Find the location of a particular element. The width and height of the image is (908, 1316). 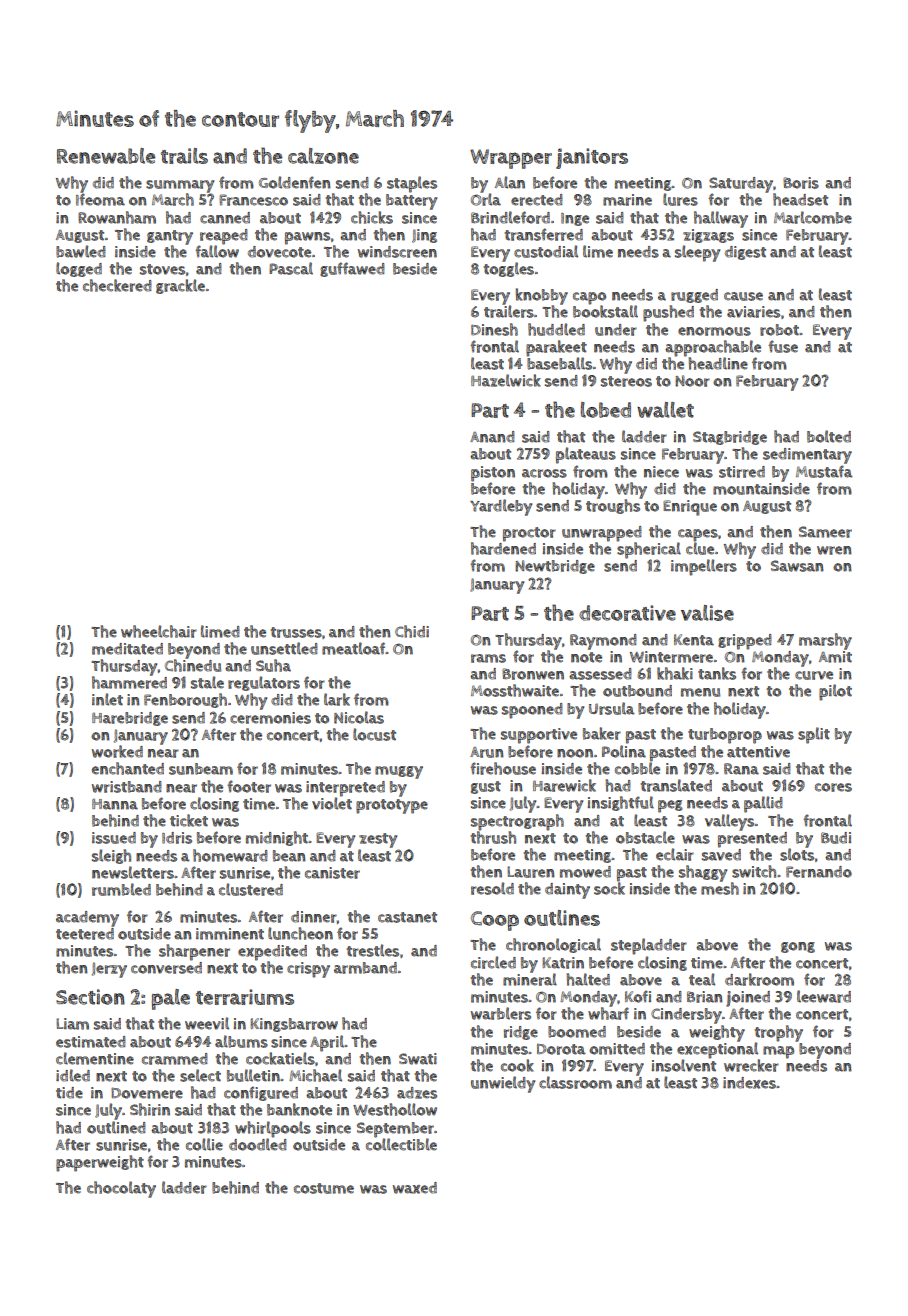

piston is located at coordinates (493, 474).
